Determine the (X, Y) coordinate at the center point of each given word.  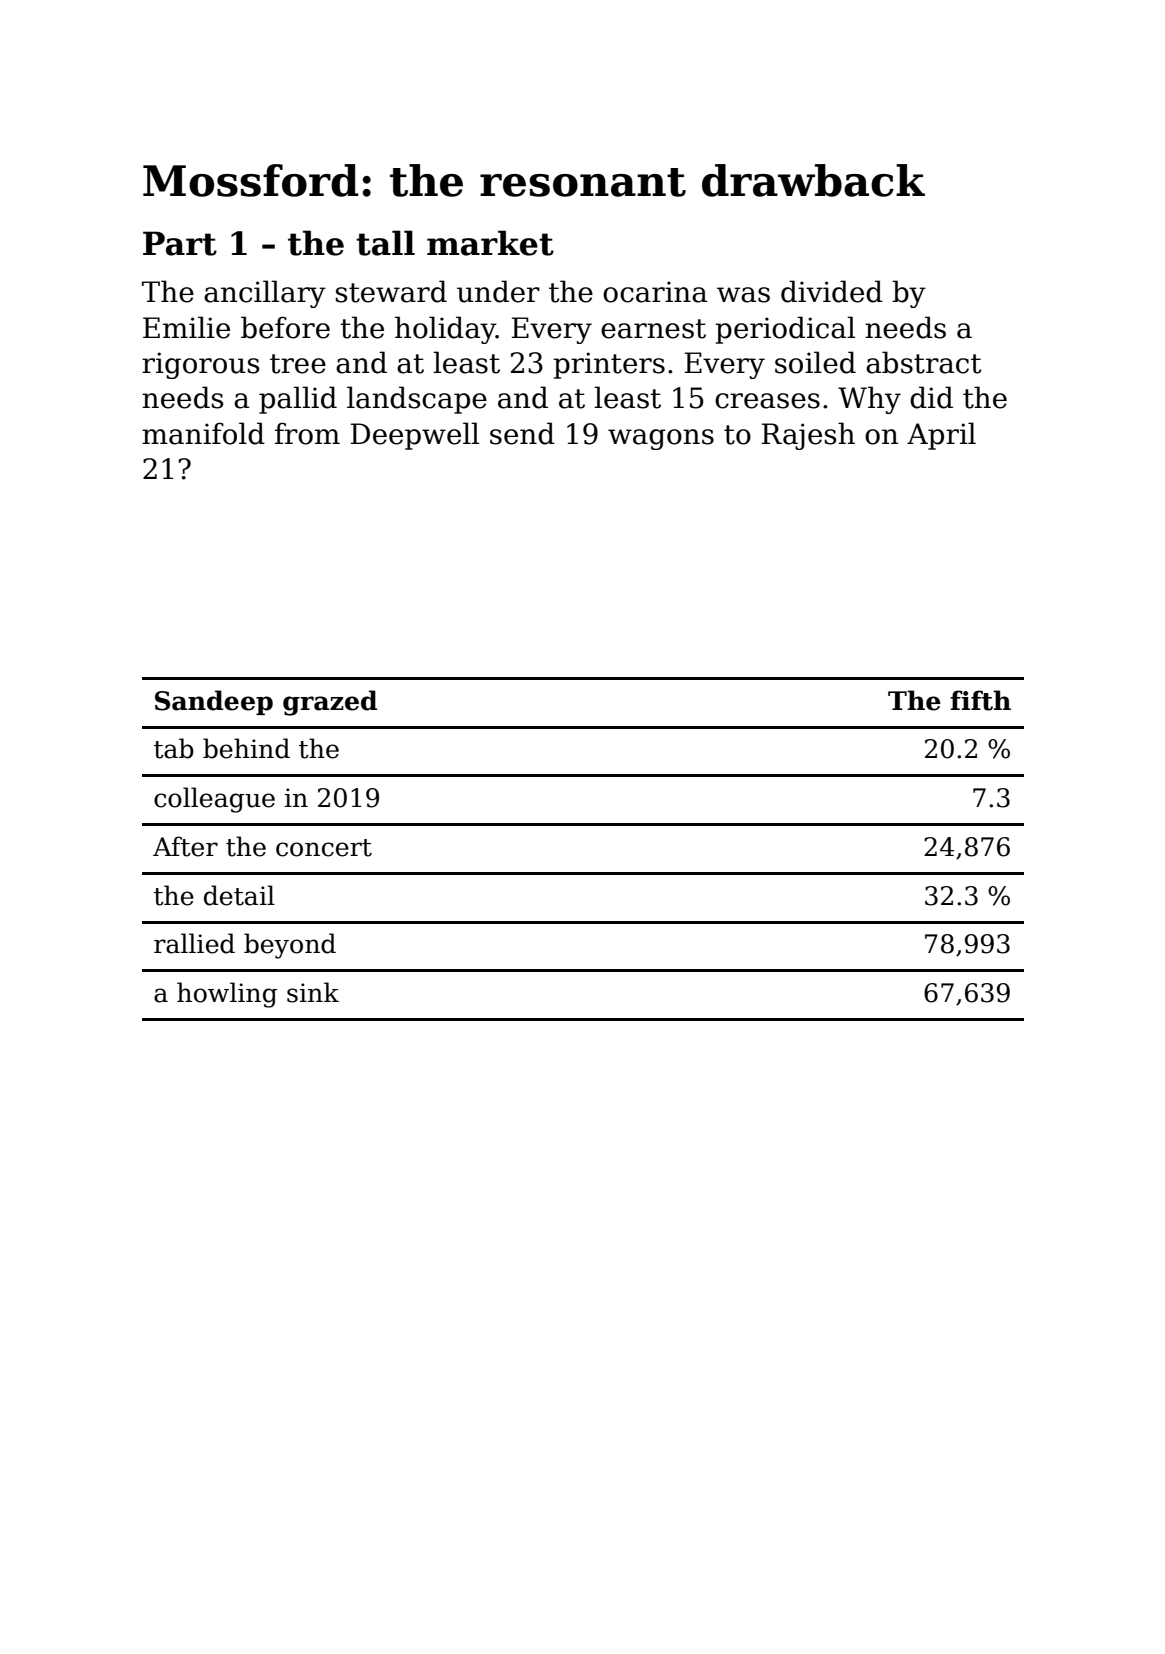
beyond (290, 946)
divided (832, 291)
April (941, 436)
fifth (980, 700)
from (307, 433)
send (522, 433)
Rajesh (808, 436)
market (490, 243)
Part (180, 243)
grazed (330, 703)
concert (324, 848)
